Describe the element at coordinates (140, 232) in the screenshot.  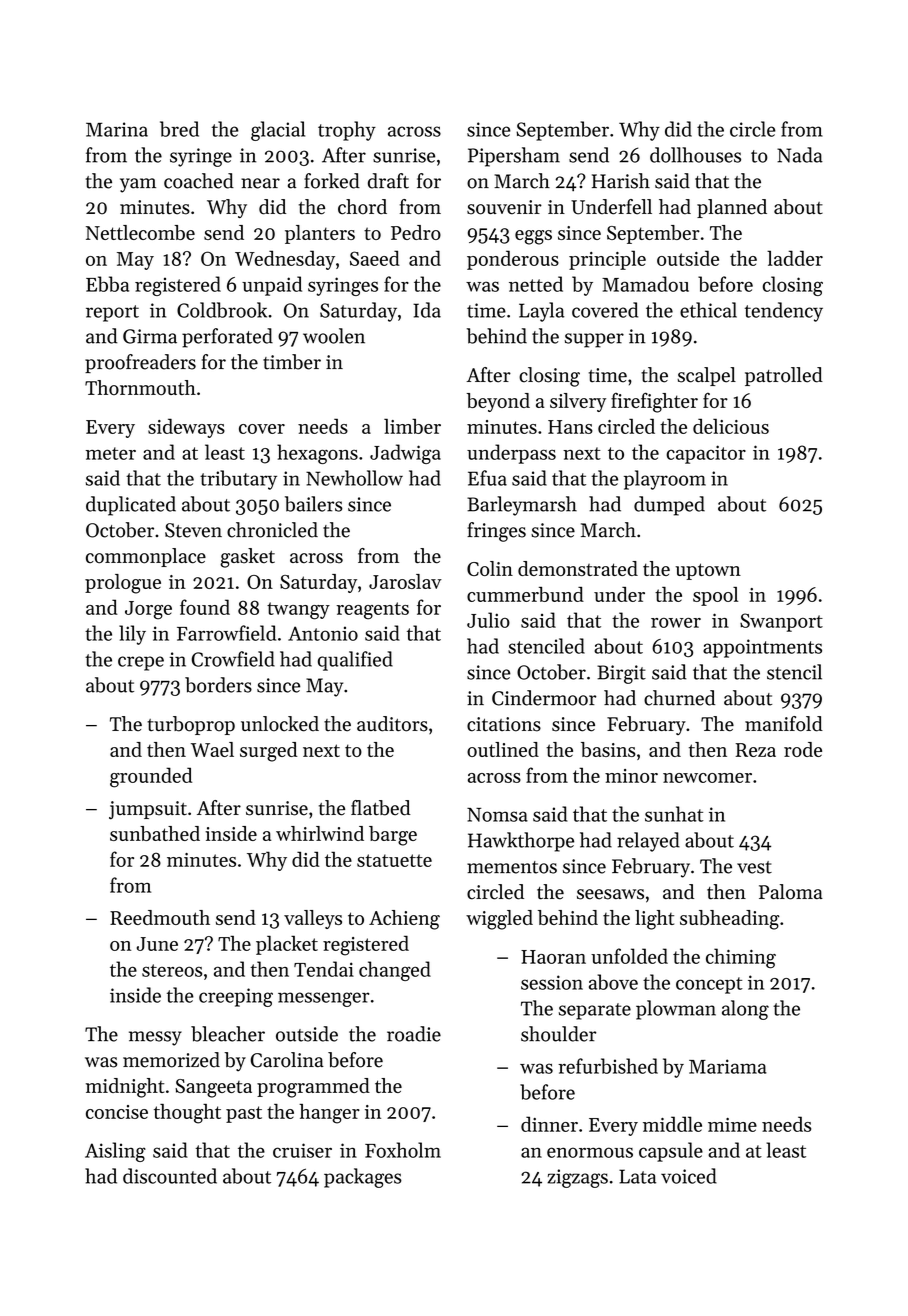
I see `Nettlecombe` at that location.
